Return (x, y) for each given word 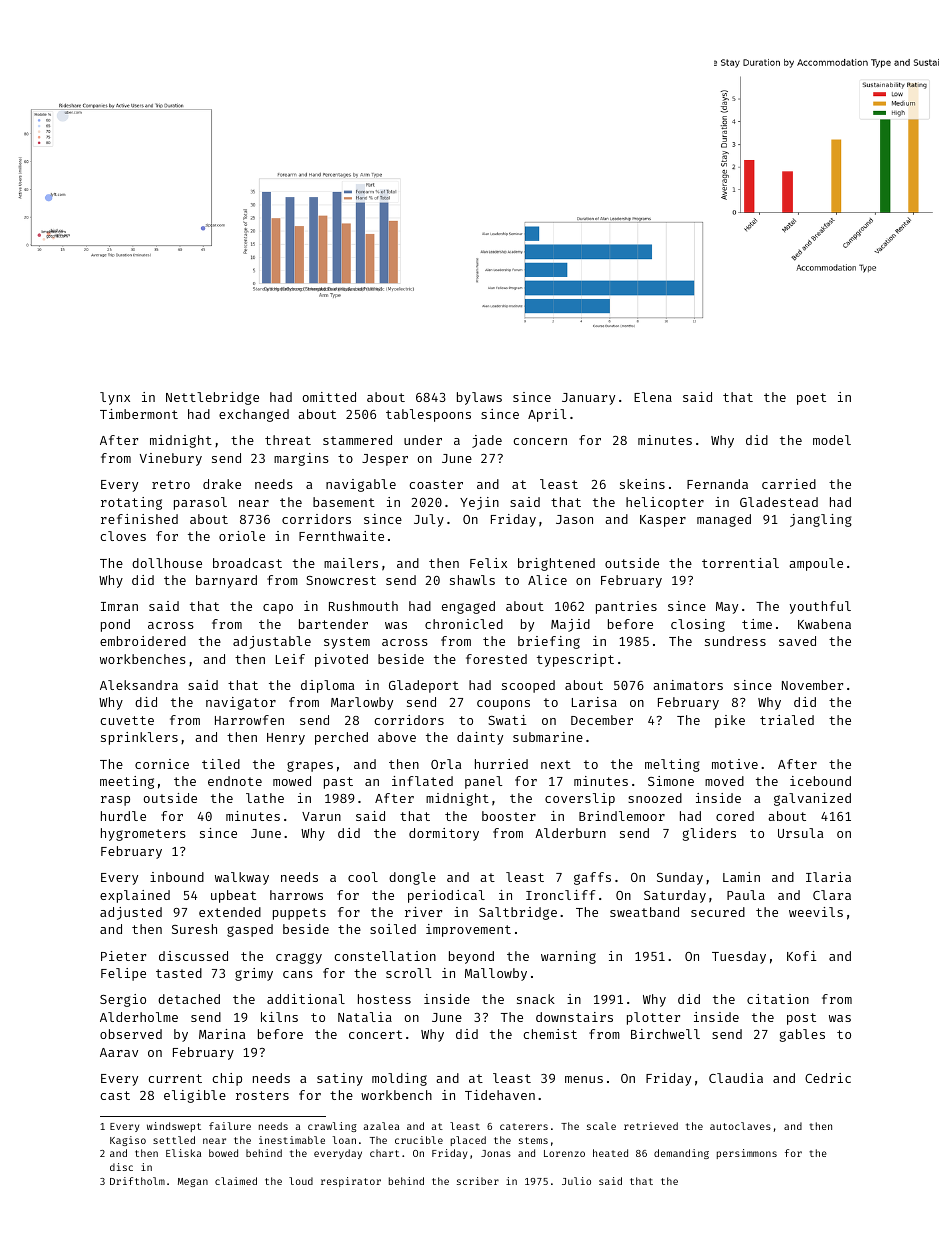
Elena (653, 397)
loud (301, 1181)
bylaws (479, 398)
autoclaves (740, 1126)
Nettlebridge (212, 398)
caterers (524, 1126)
